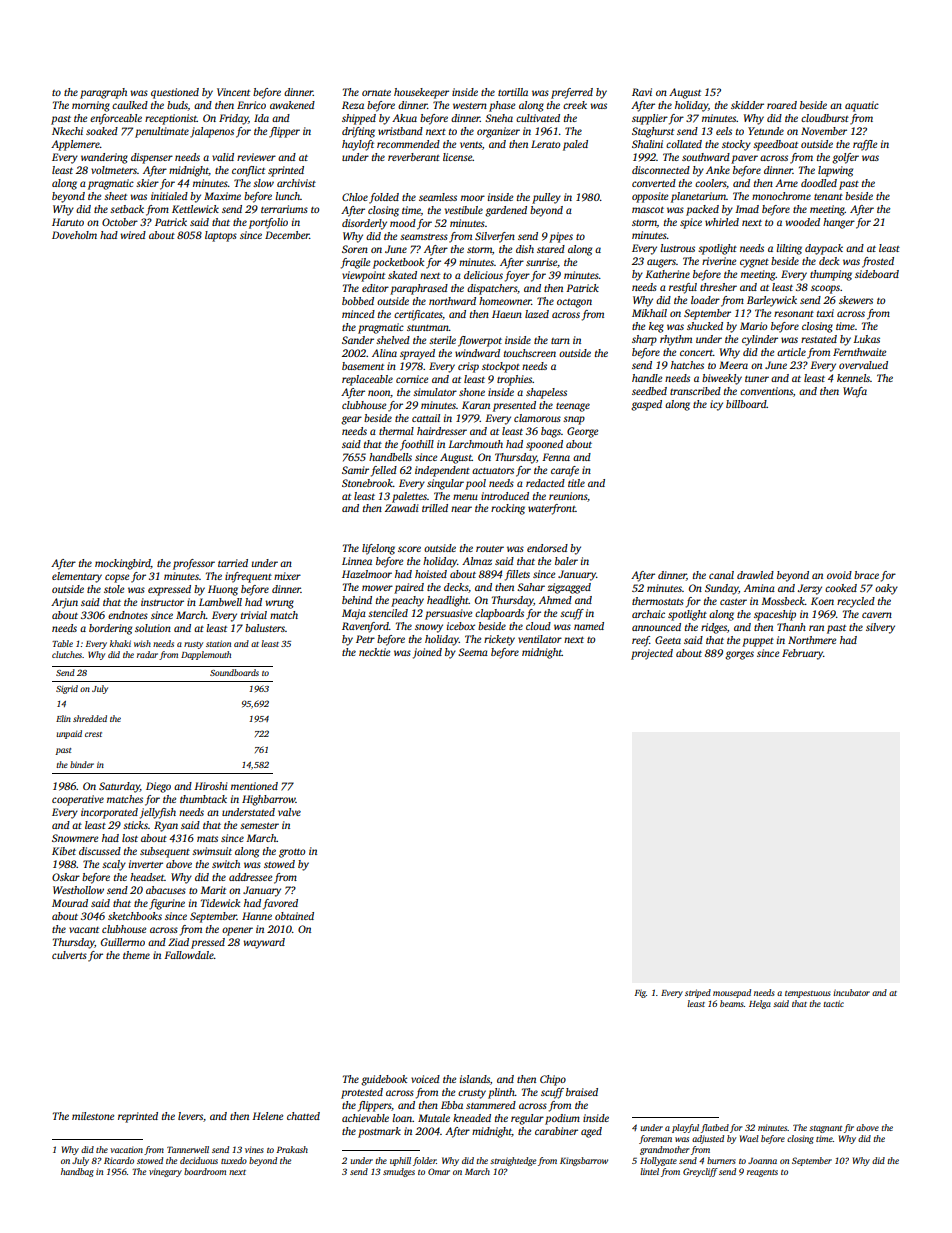 The image size is (952, 1233). What do you see at coordinates (642, 92) in the page?
I see `Ravi` at bounding box center [642, 92].
